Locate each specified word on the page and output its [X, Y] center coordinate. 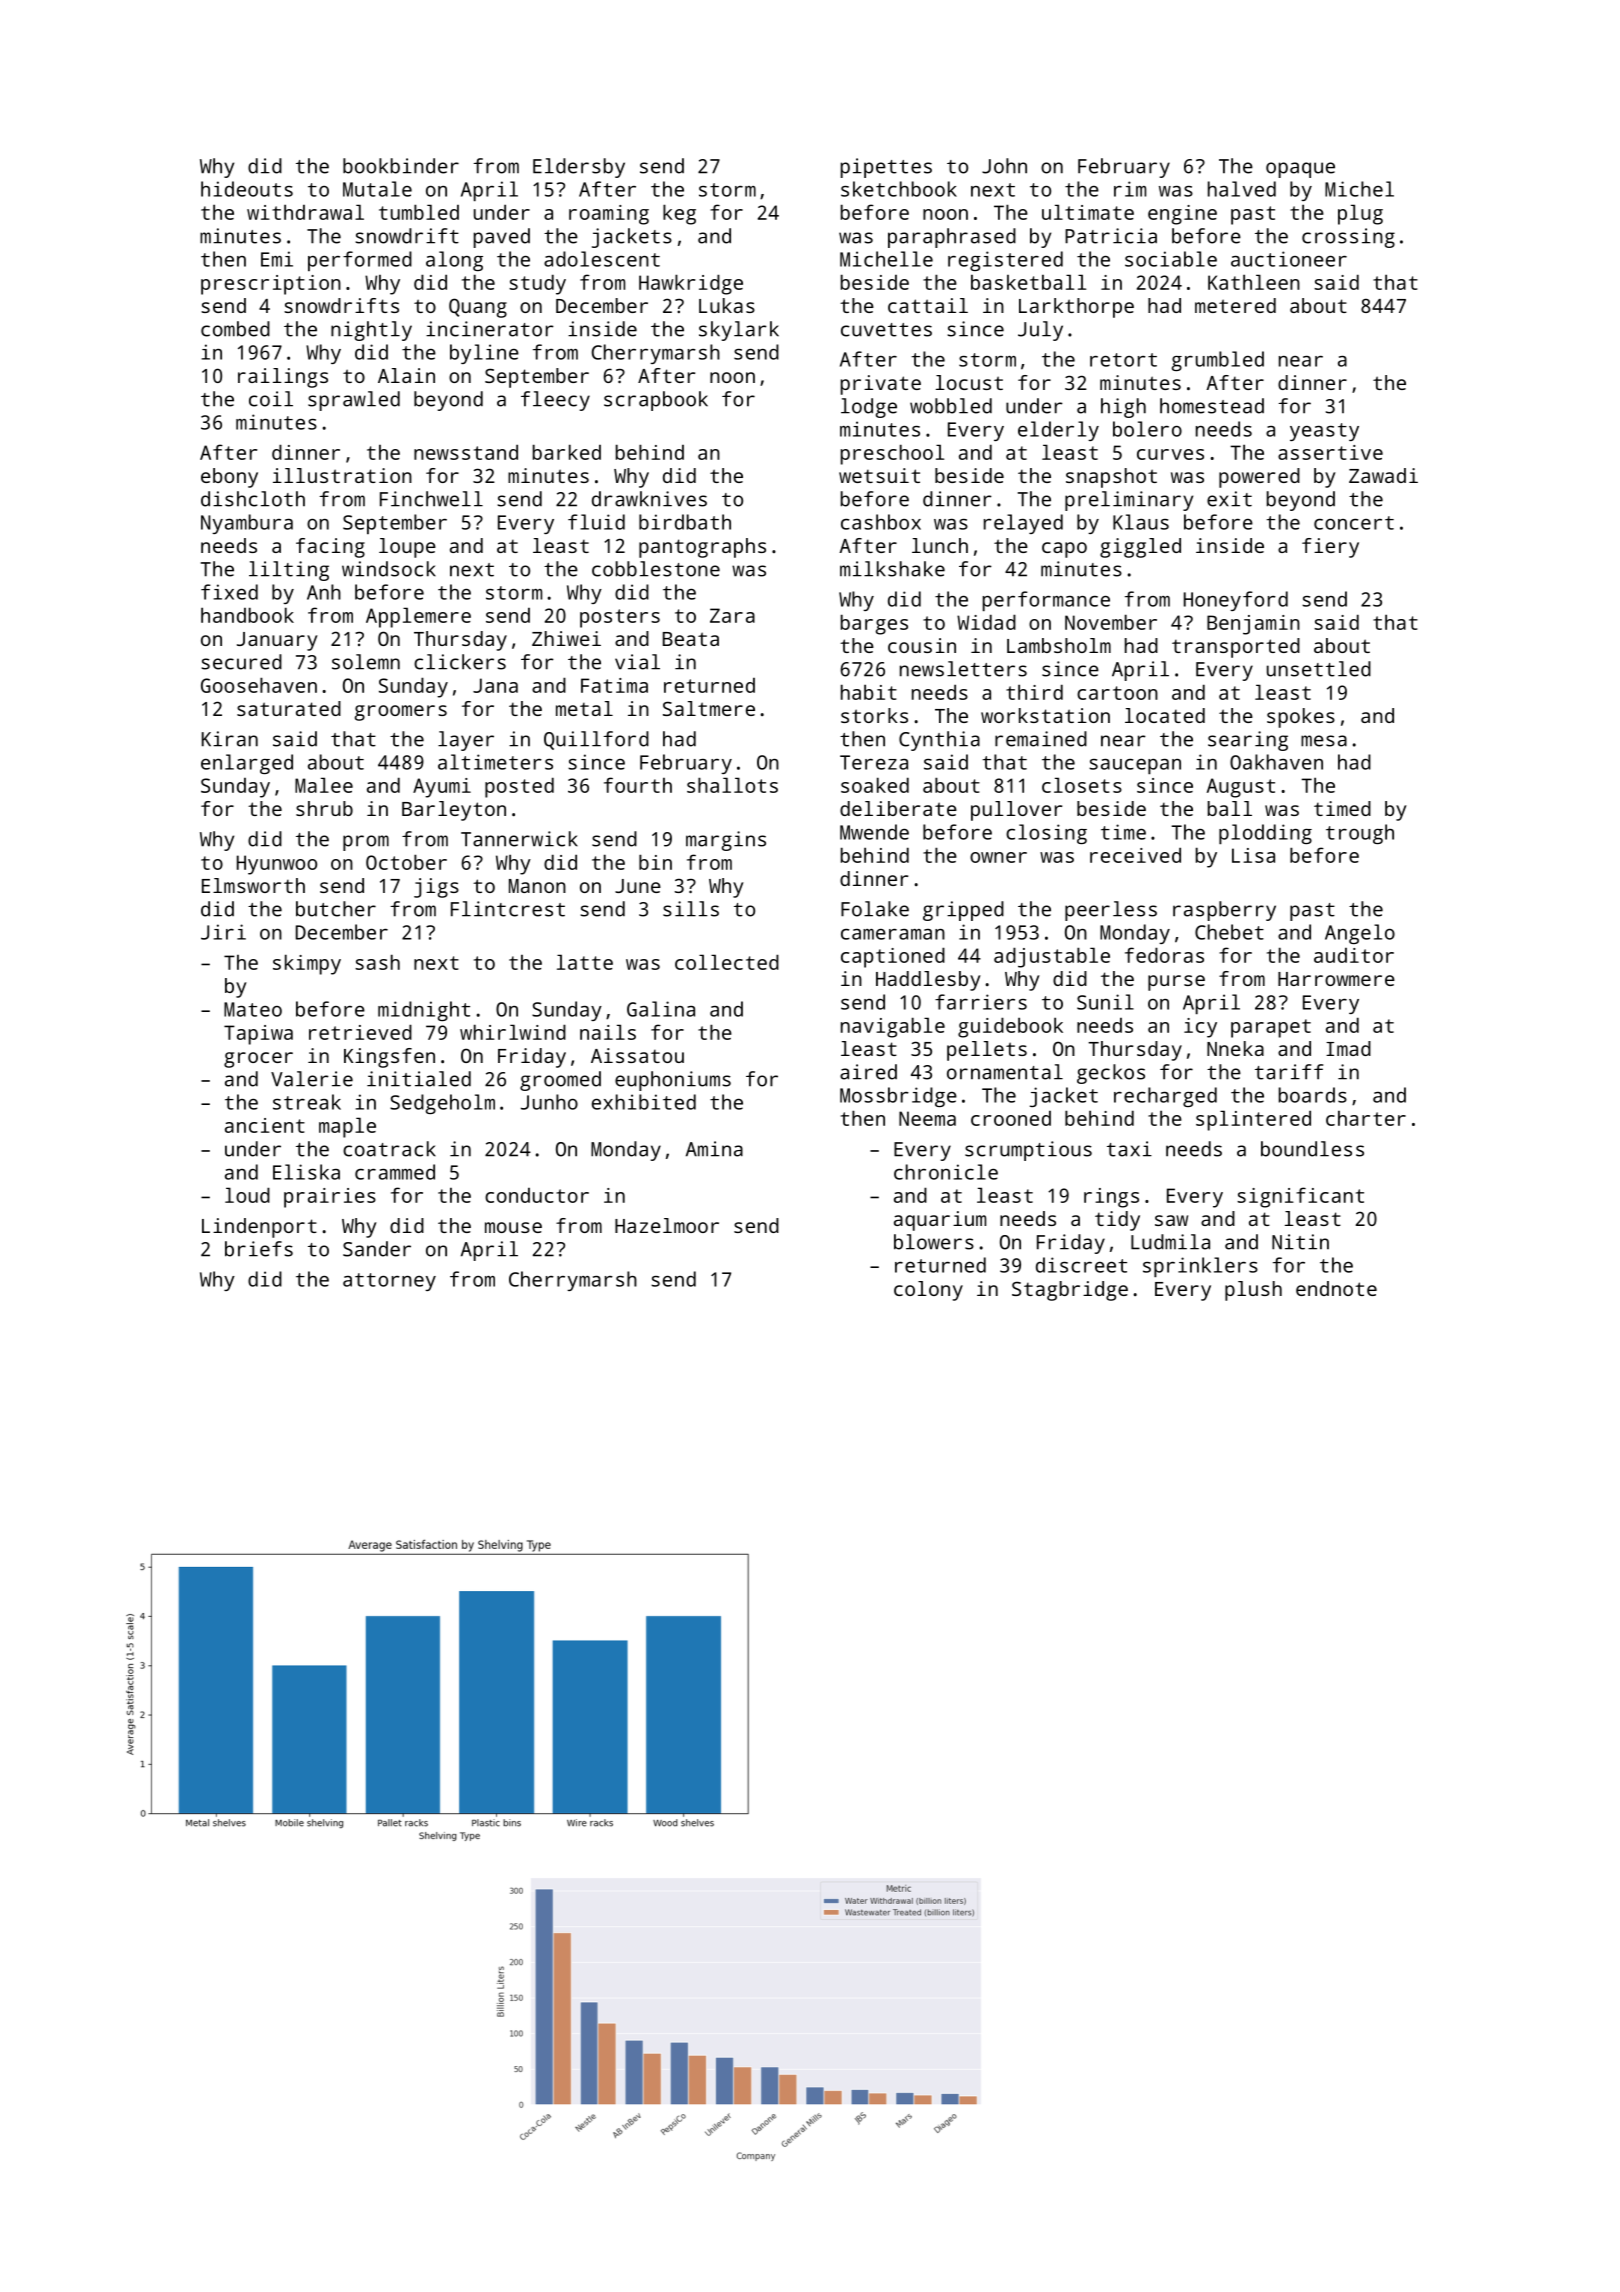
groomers [401, 713]
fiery [1330, 548]
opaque [1300, 170]
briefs [259, 1249]
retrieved [360, 1032]
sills [691, 909]
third [1034, 692]
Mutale [377, 189]
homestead [1212, 406]
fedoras [1164, 955]
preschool [892, 454]
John [1004, 166]
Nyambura [247, 524]
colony [928, 1291]
